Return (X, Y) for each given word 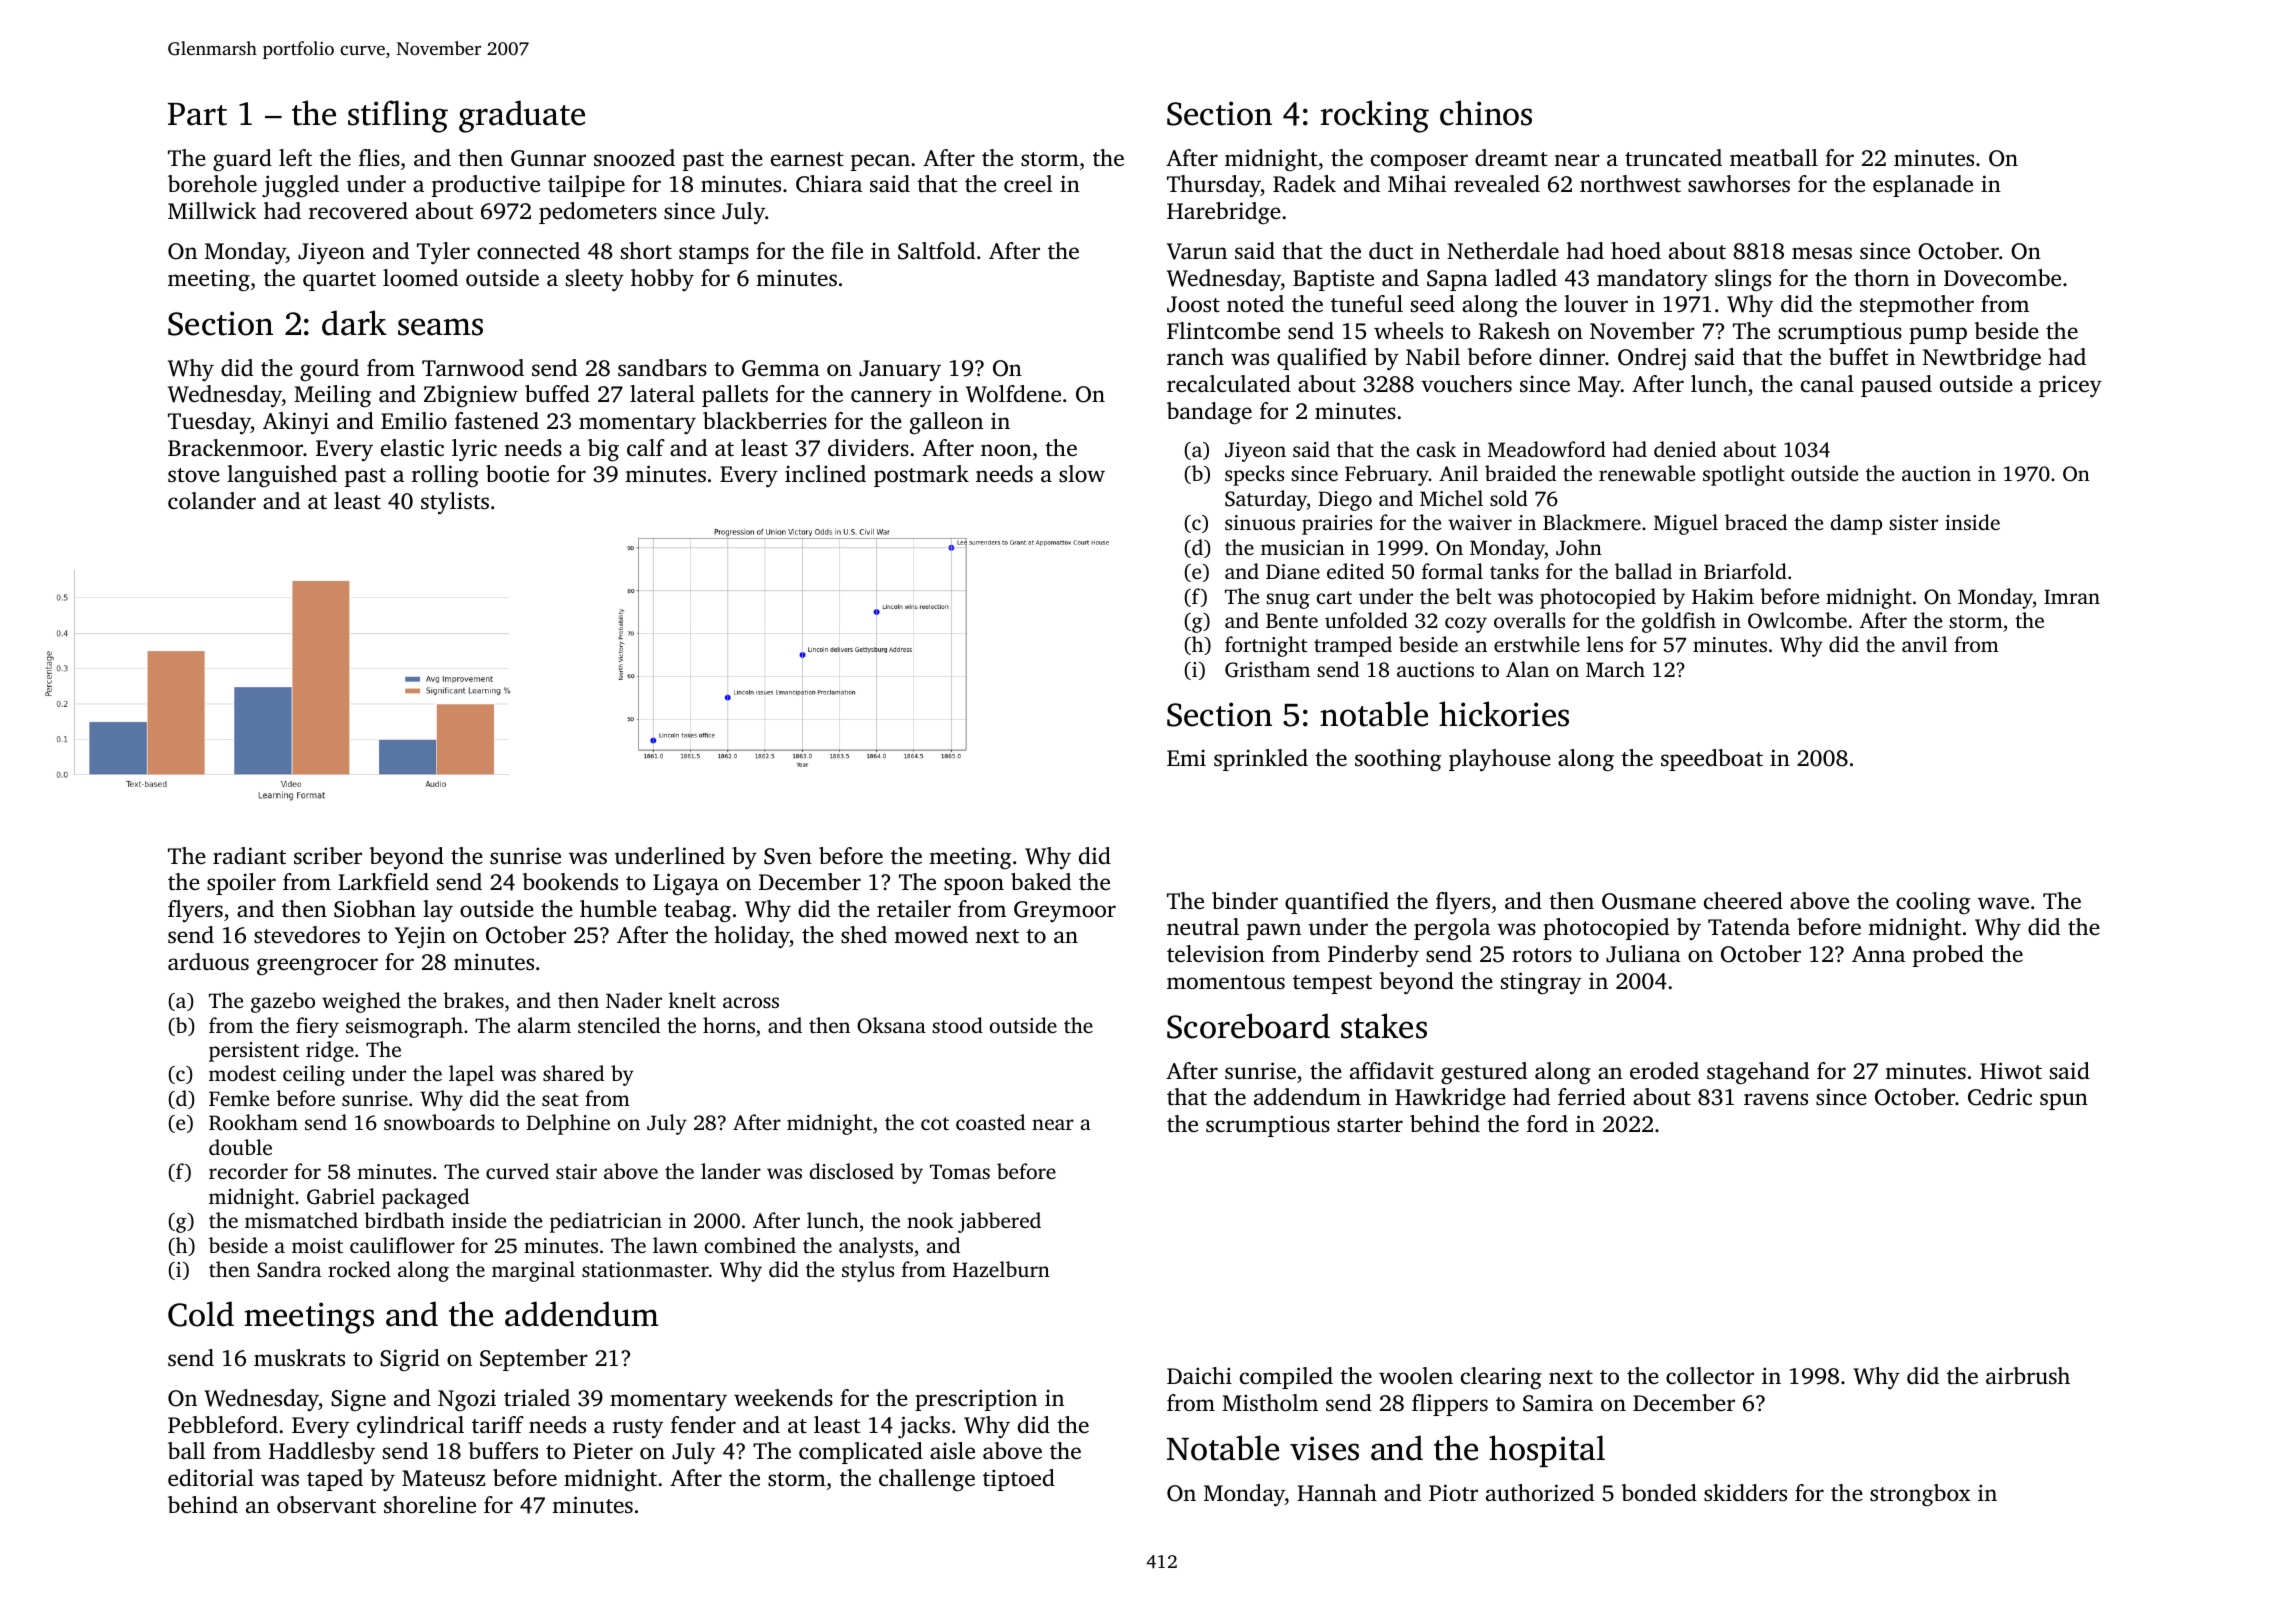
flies (379, 158)
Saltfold (936, 251)
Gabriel (341, 1196)
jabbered (999, 1222)
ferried (1592, 1097)
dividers (868, 448)
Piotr (1453, 1492)
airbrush (2028, 1376)
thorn (1881, 277)
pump (1938, 335)
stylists (455, 503)
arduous (208, 961)
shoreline (430, 1505)
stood (957, 1025)
